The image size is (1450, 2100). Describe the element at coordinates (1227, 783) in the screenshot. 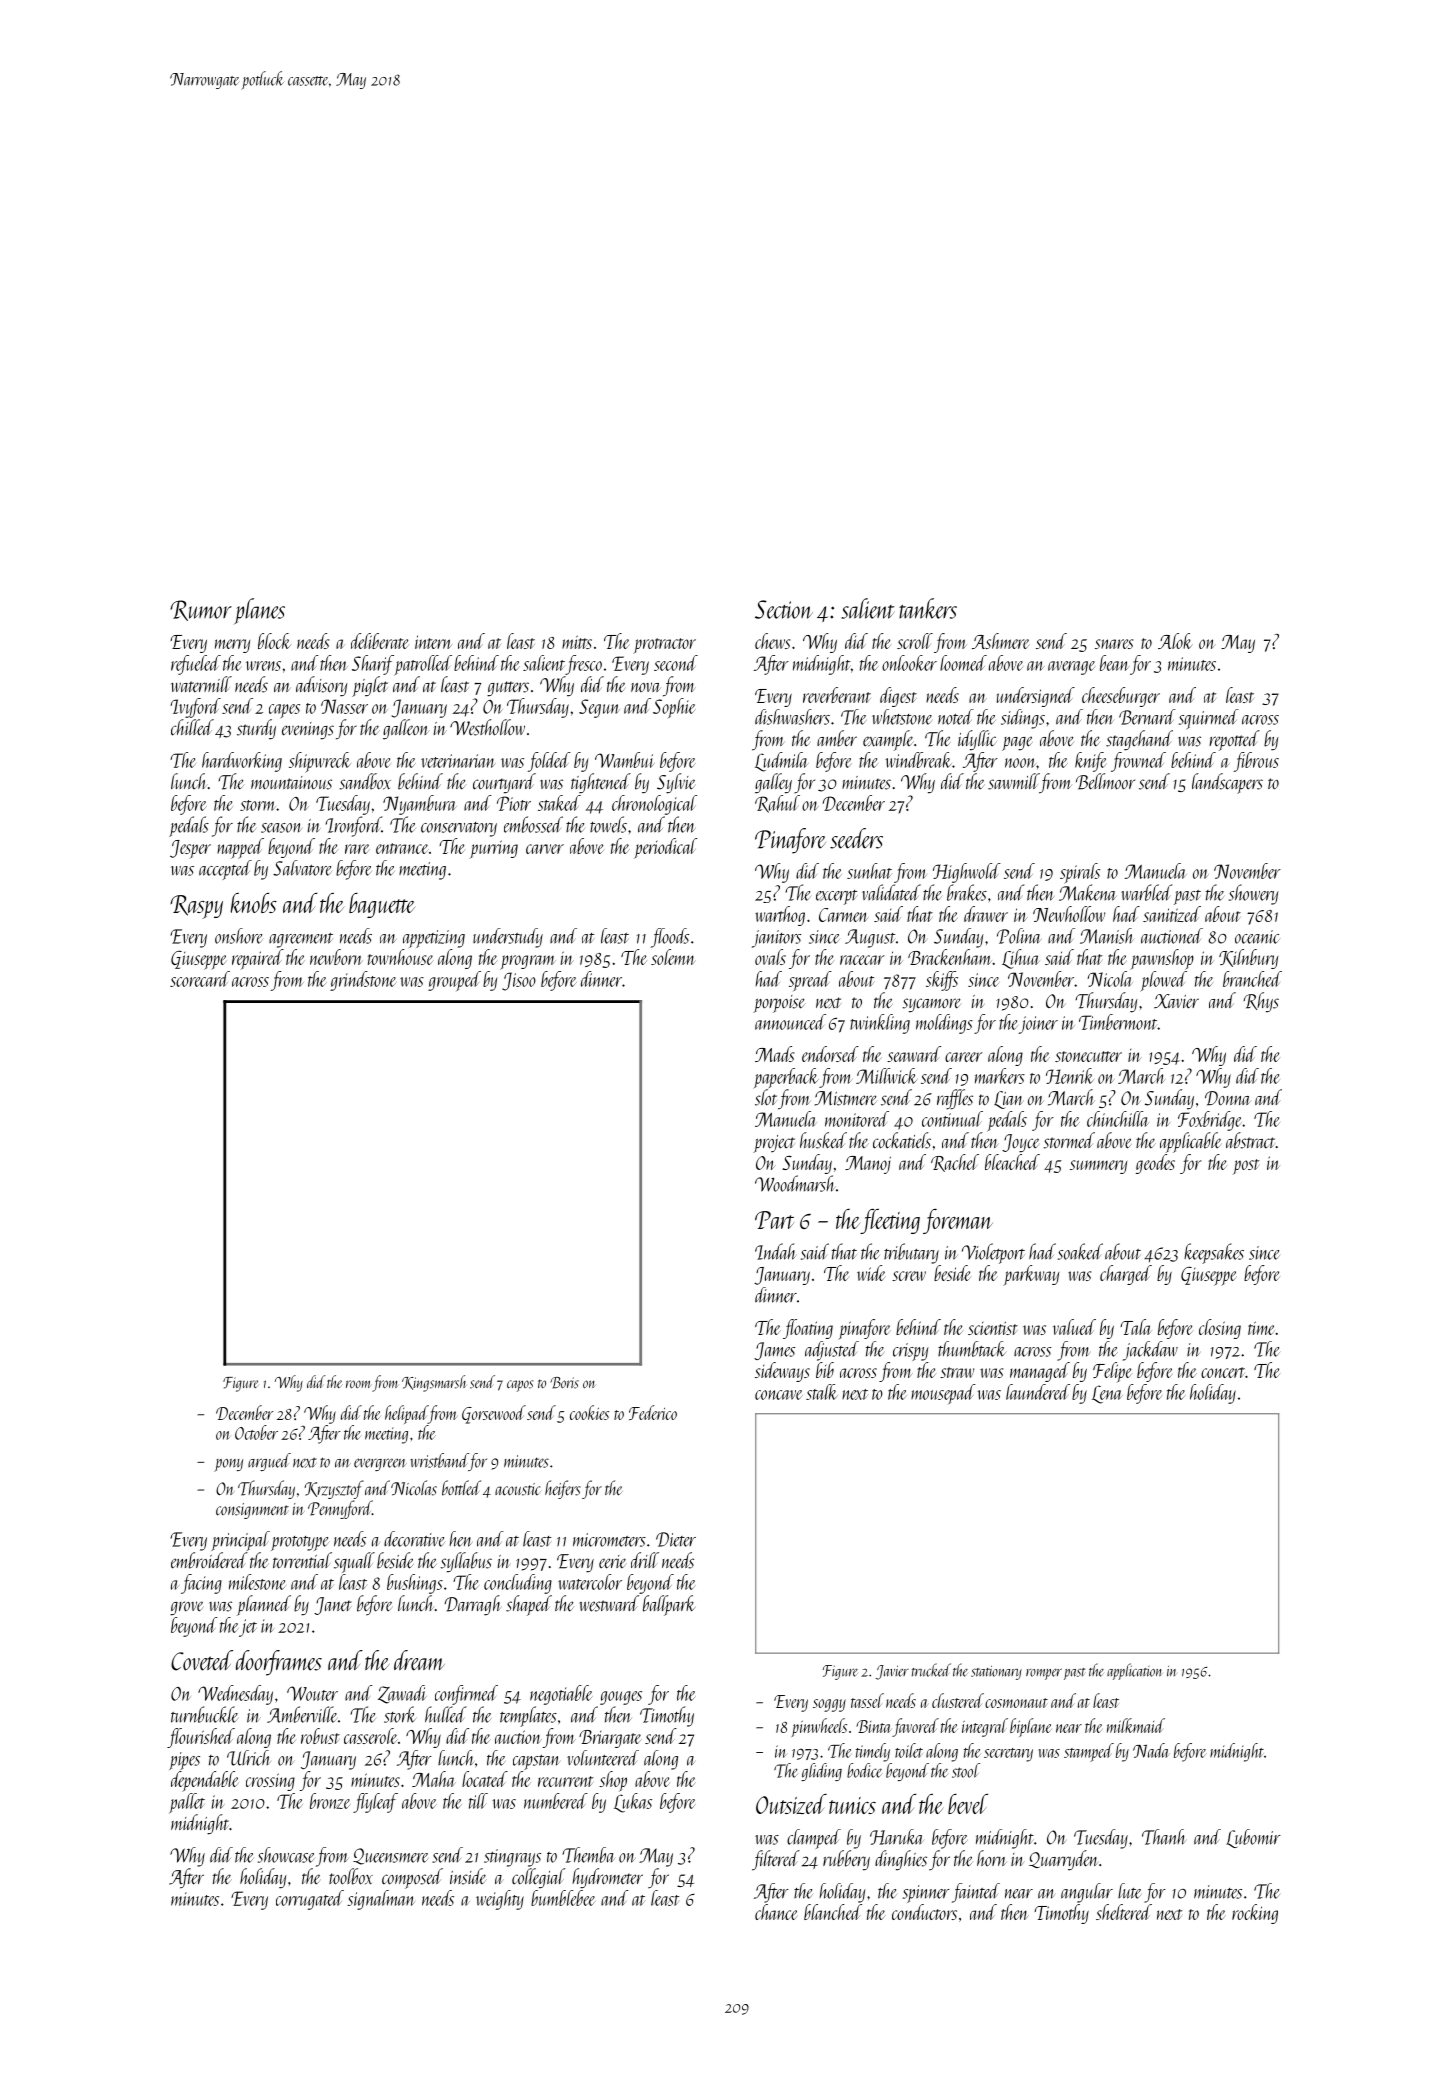

I see `landscapers` at that location.
